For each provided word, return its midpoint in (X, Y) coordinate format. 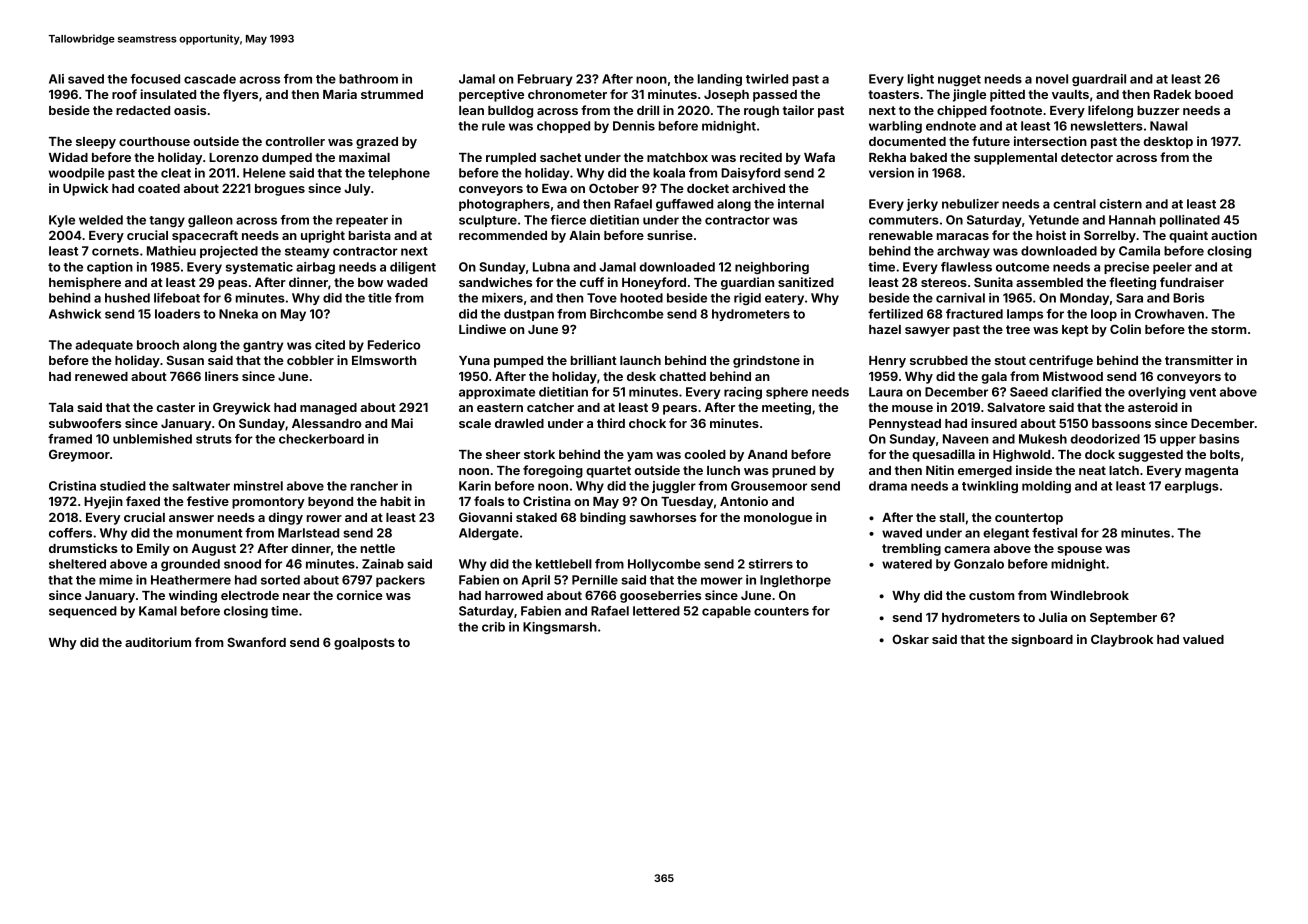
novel (1052, 79)
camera (967, 549)
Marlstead (308, 533)
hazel (885, 329)
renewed (101, 376)
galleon (210, 221)
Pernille (595, 580)
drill (648, 110)
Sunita (993, 282)
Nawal (1169, 126)
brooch (158, 345)
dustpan (529, 315)
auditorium (158, 642)
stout (1010, 360)
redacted (143, 110)
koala (669, 173)
